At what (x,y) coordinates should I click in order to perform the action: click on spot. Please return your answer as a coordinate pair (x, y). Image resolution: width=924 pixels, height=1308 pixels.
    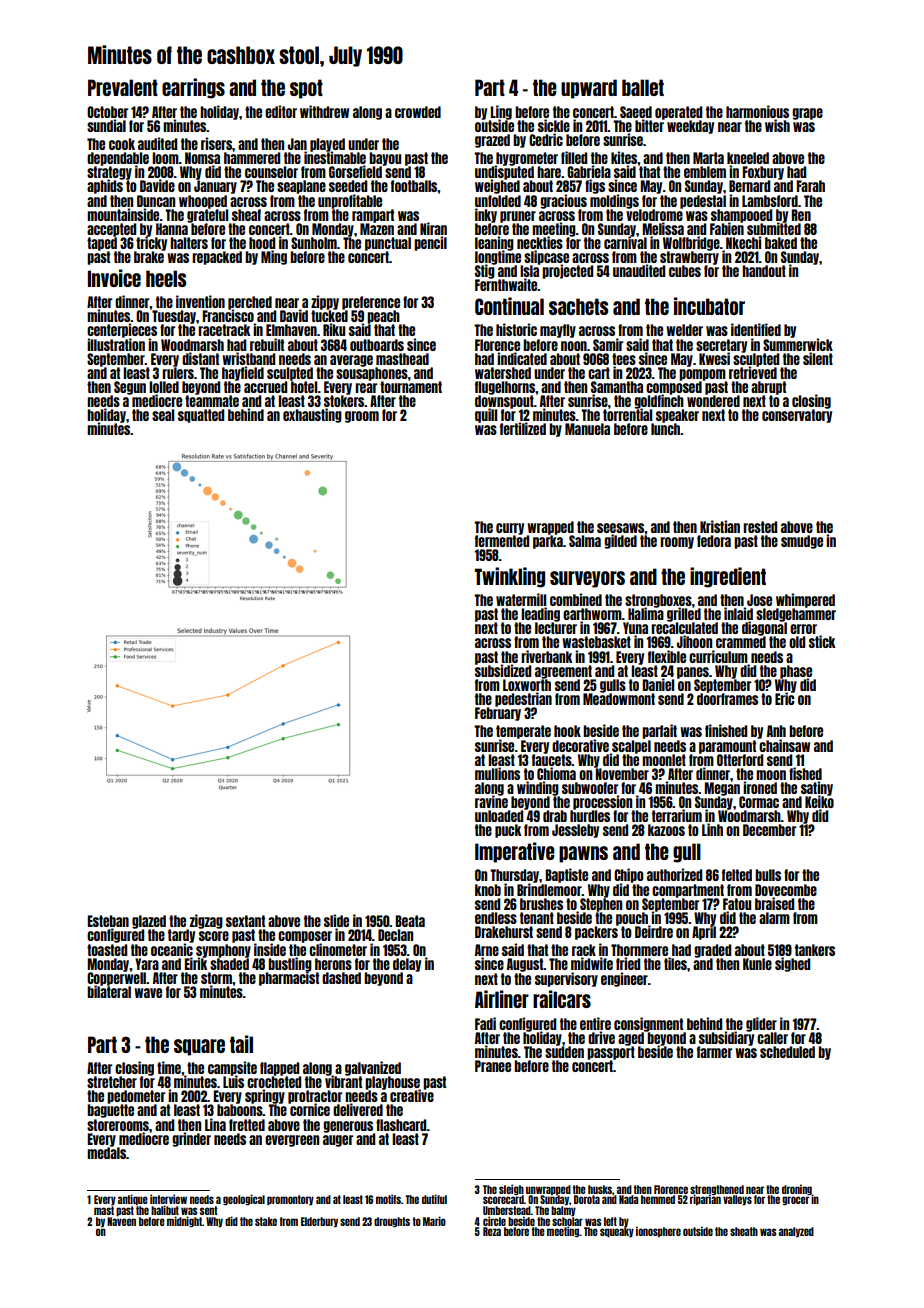
    Looking at the image, I should click on (306, 89).
